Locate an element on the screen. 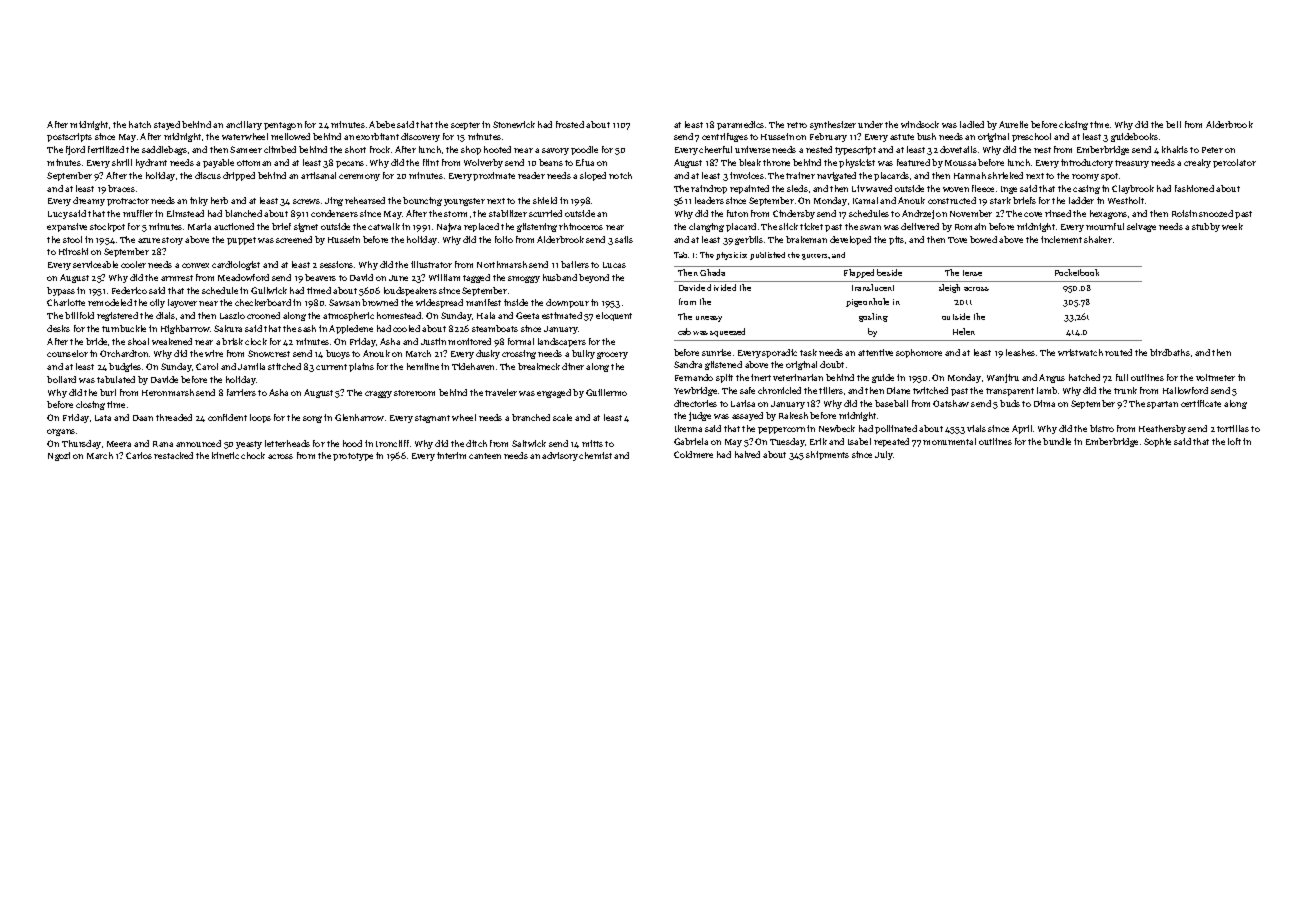 This screenshot has width=1308, height=924. frosted is located at coordinates (570, 124).
